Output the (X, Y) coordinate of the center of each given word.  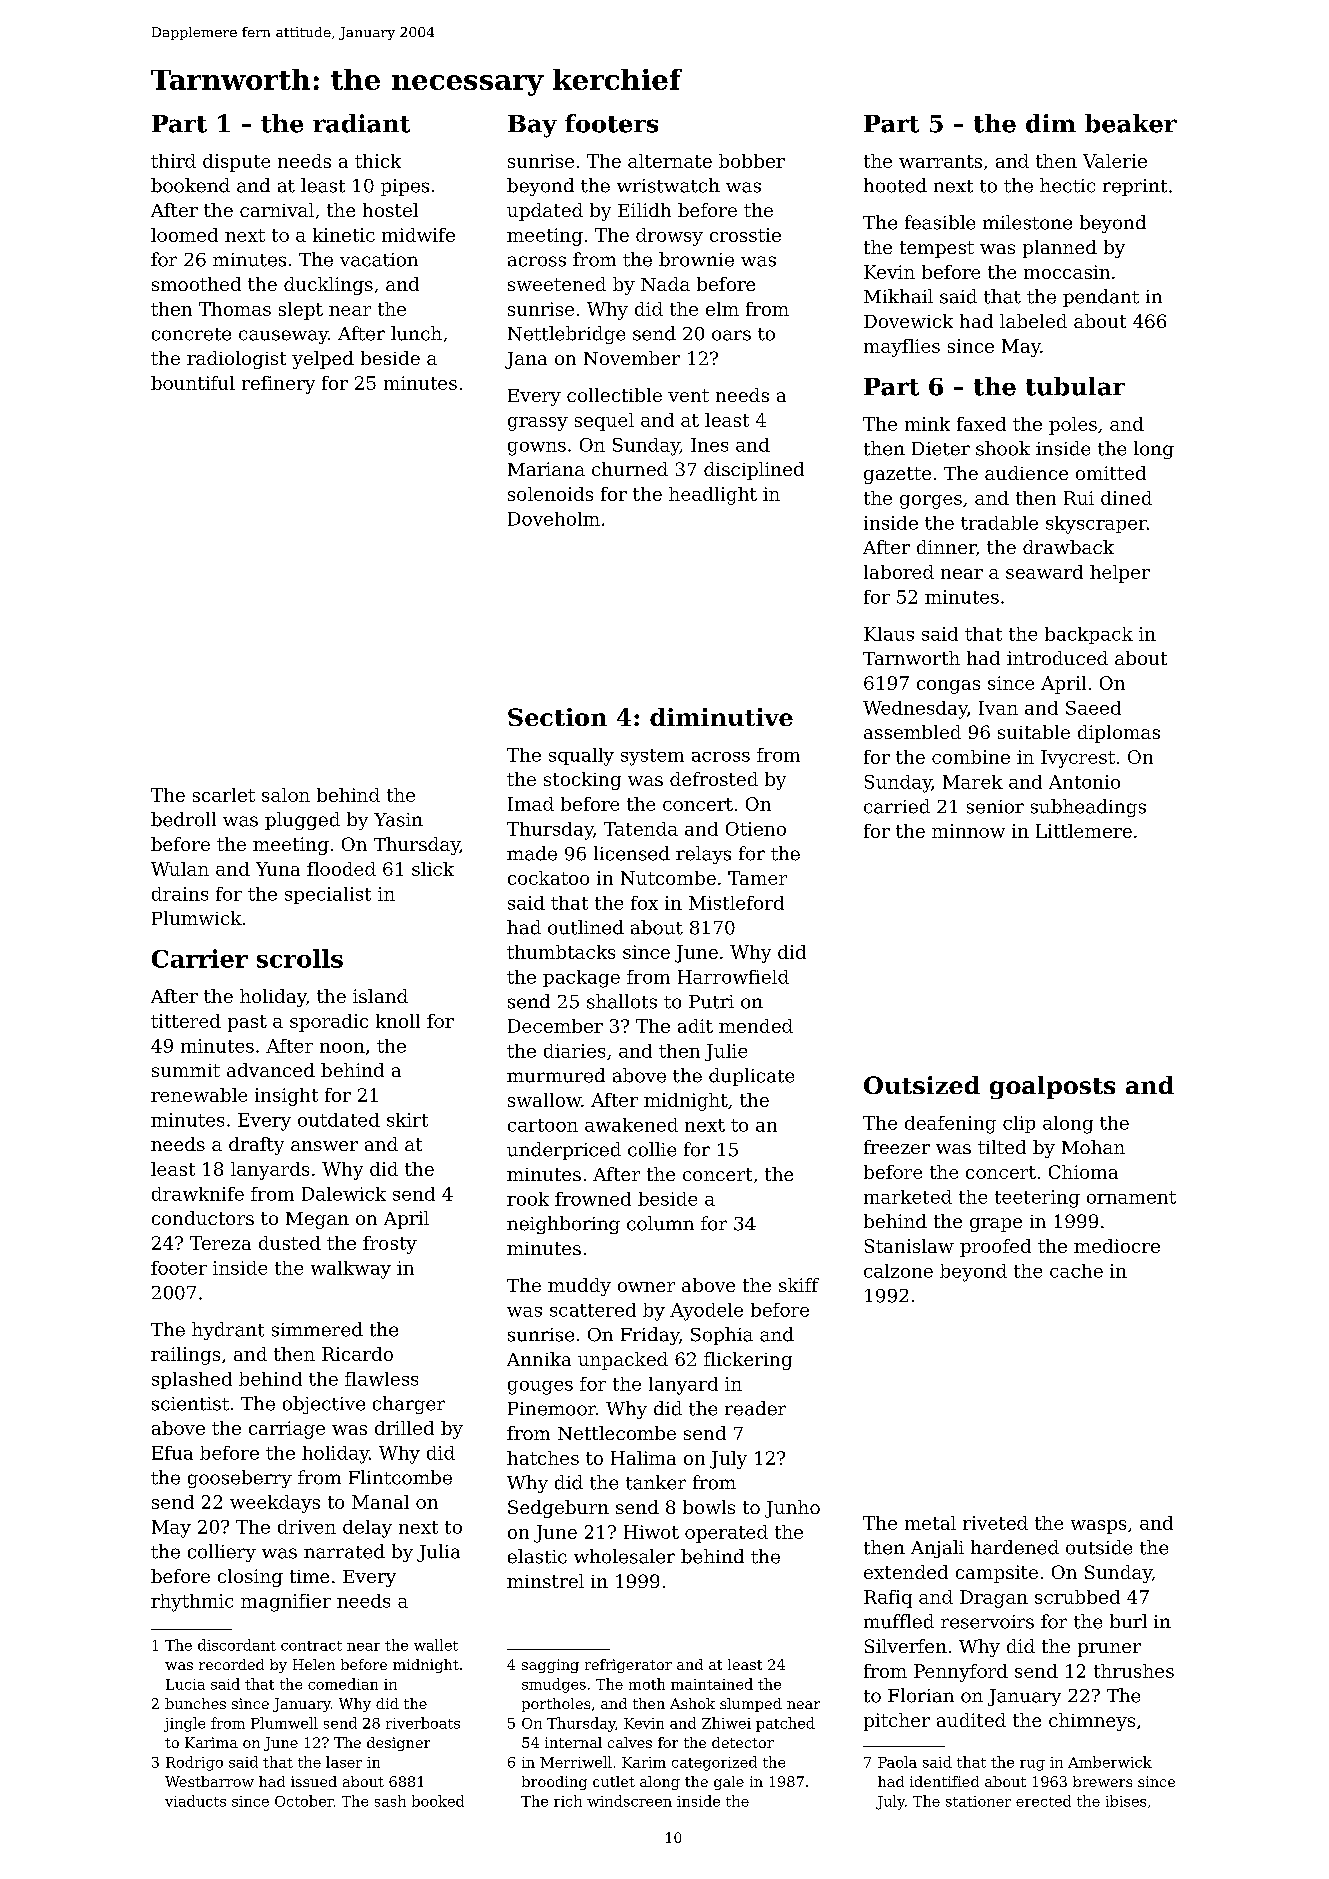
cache (1076, 1271)
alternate (670, 161)
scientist (190, 1404)
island (380, 996)
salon (286, 795)
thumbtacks (561, 952)
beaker (1131, 123)
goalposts (1052, 1087)
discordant (237, 1645)
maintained (712, 1684)
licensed (632, 853)
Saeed (1093, 708)
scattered (593, 1310)
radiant (361, 123)
